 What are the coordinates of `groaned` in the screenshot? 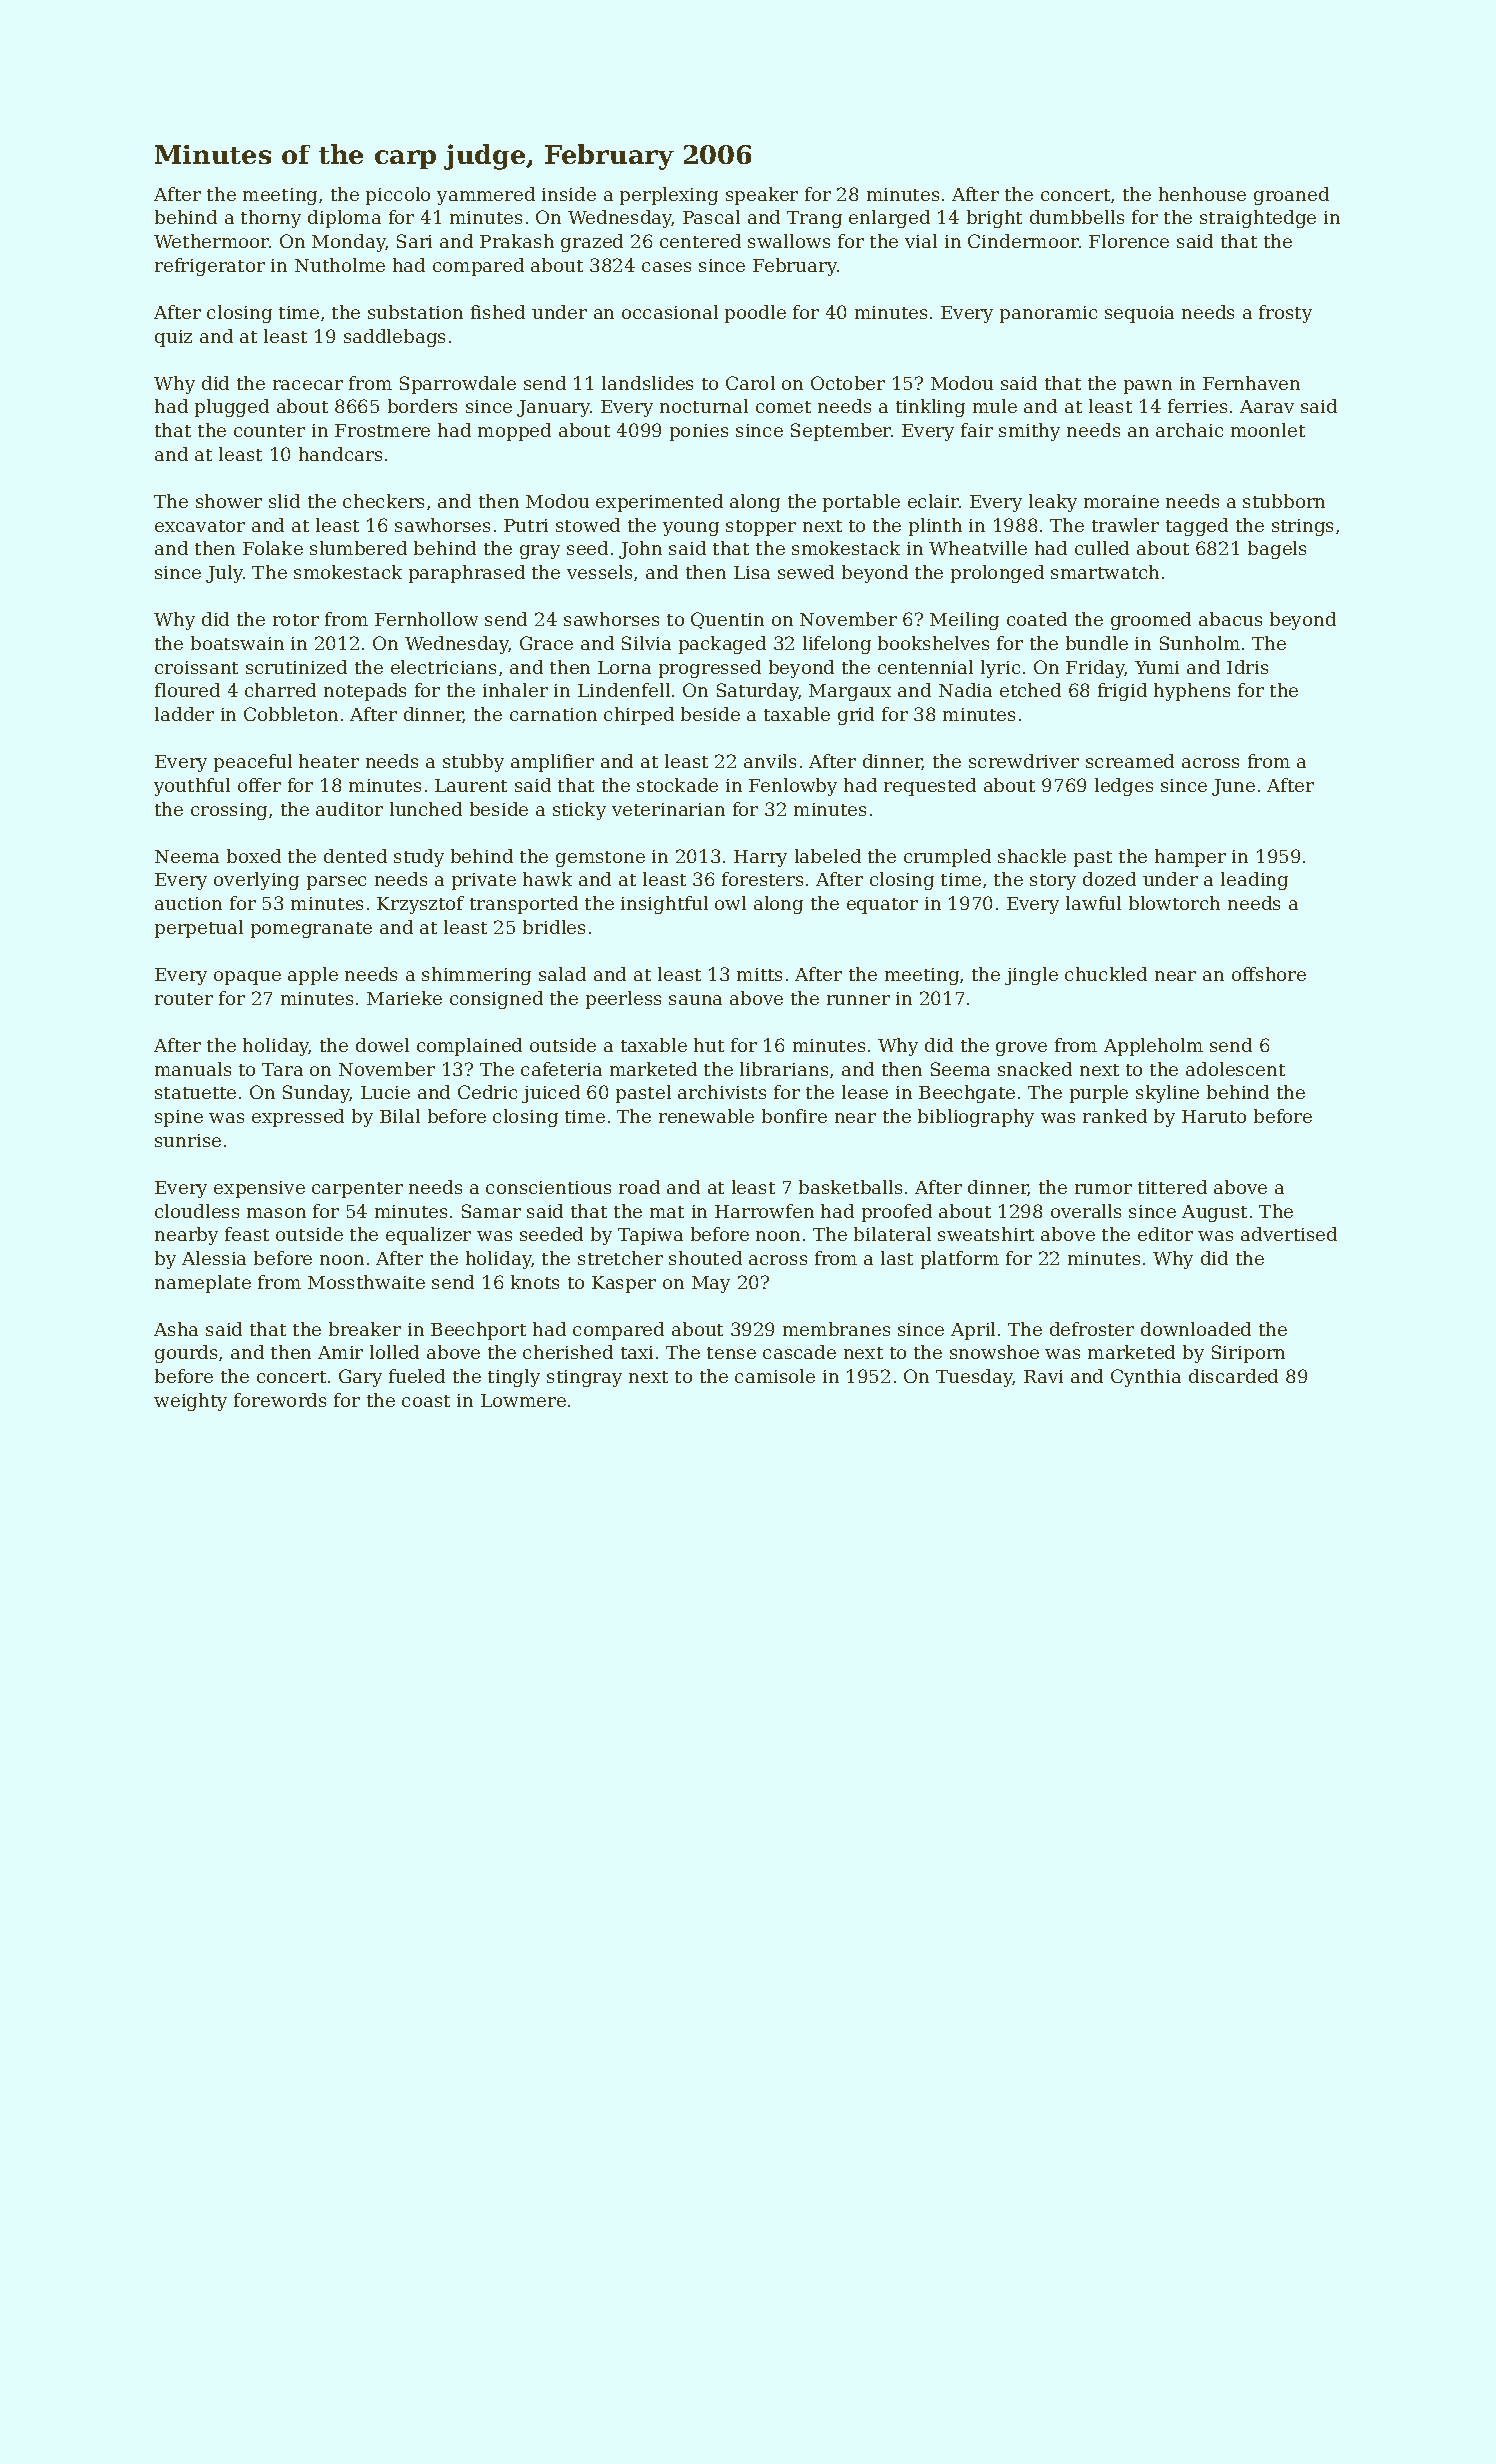 It's located at (1291, 196).
